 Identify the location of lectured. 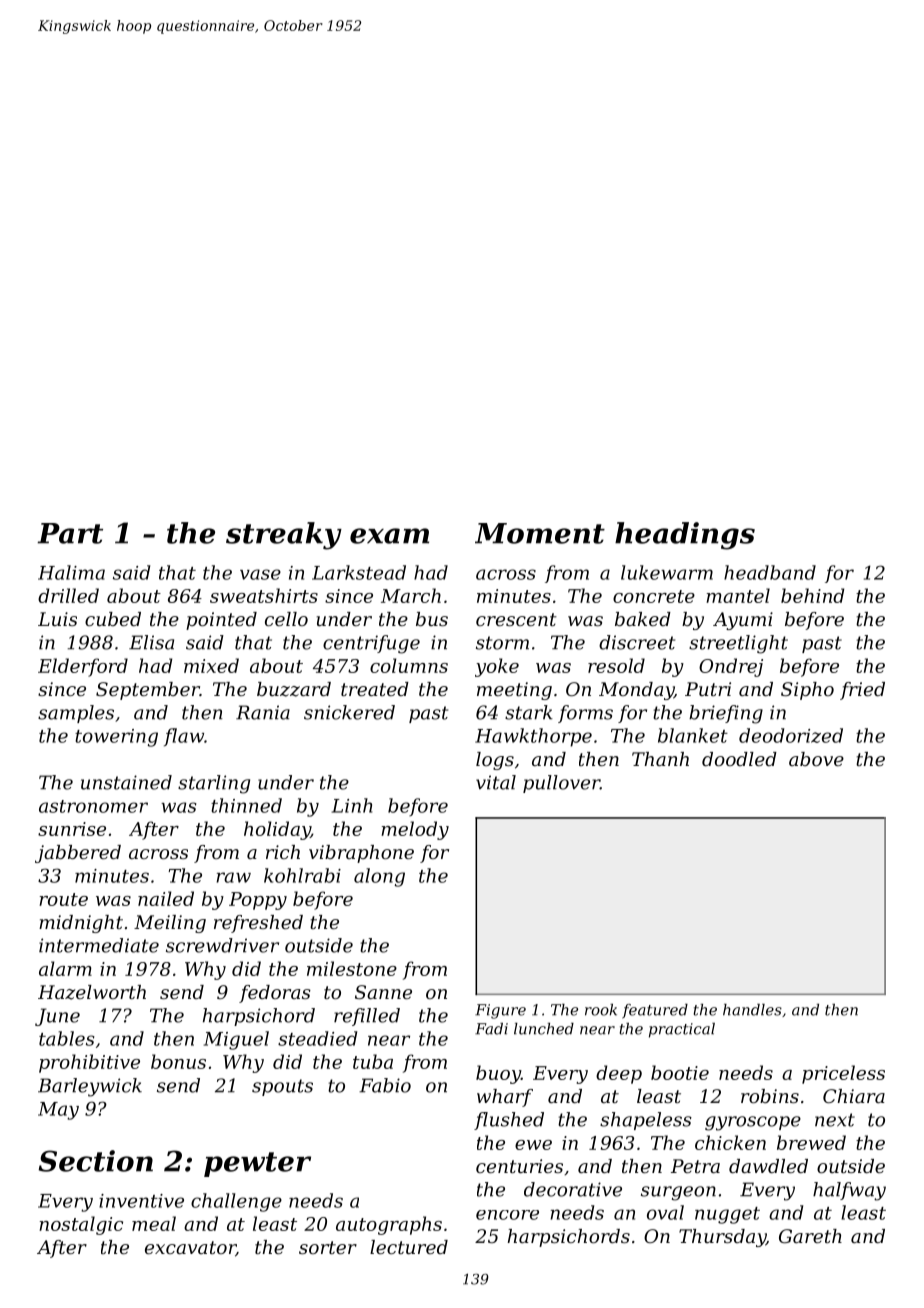
(409, 1247).
